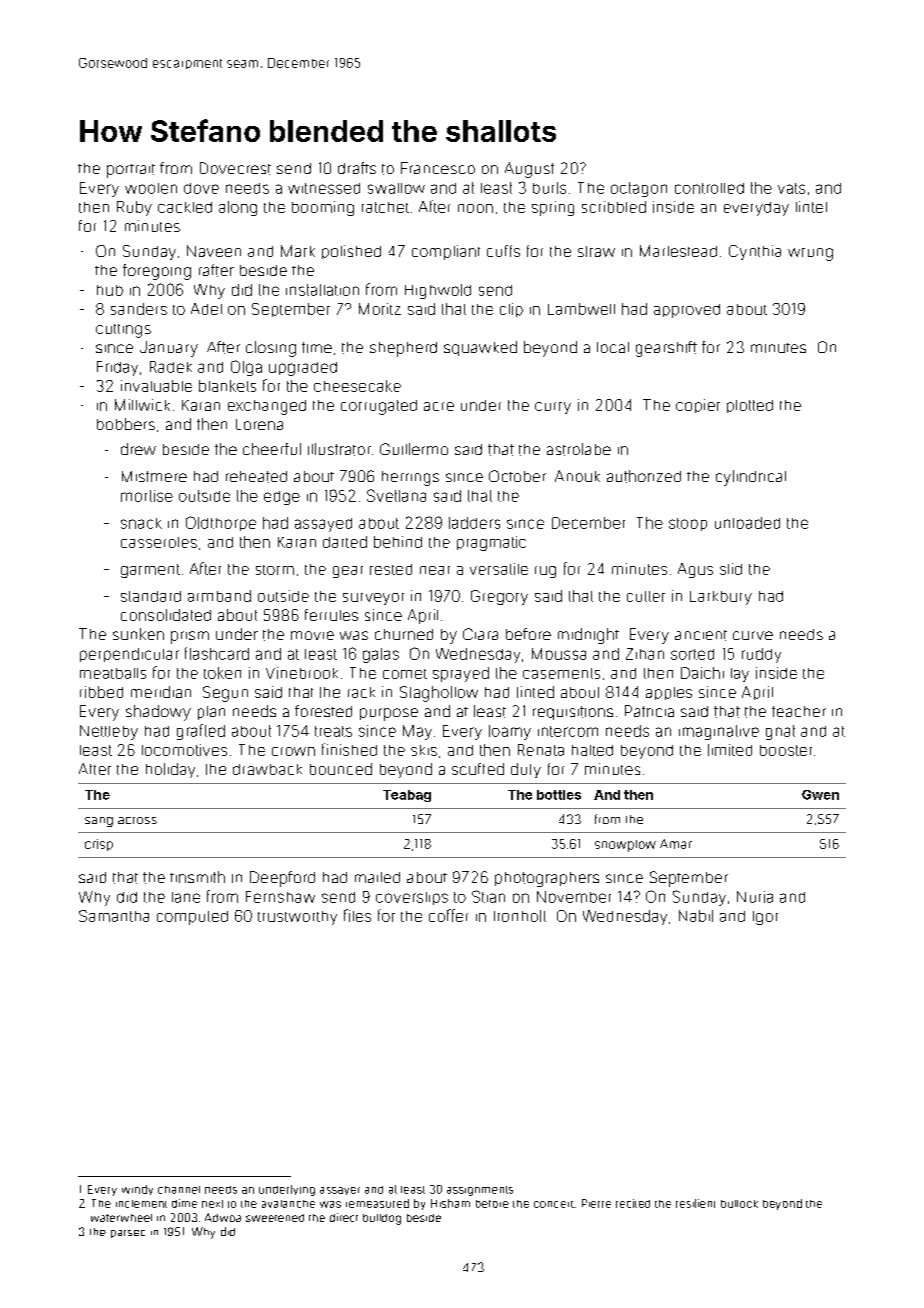 This document has width=924, height=1308. I want to click on Gwen, so click(820, 795).
